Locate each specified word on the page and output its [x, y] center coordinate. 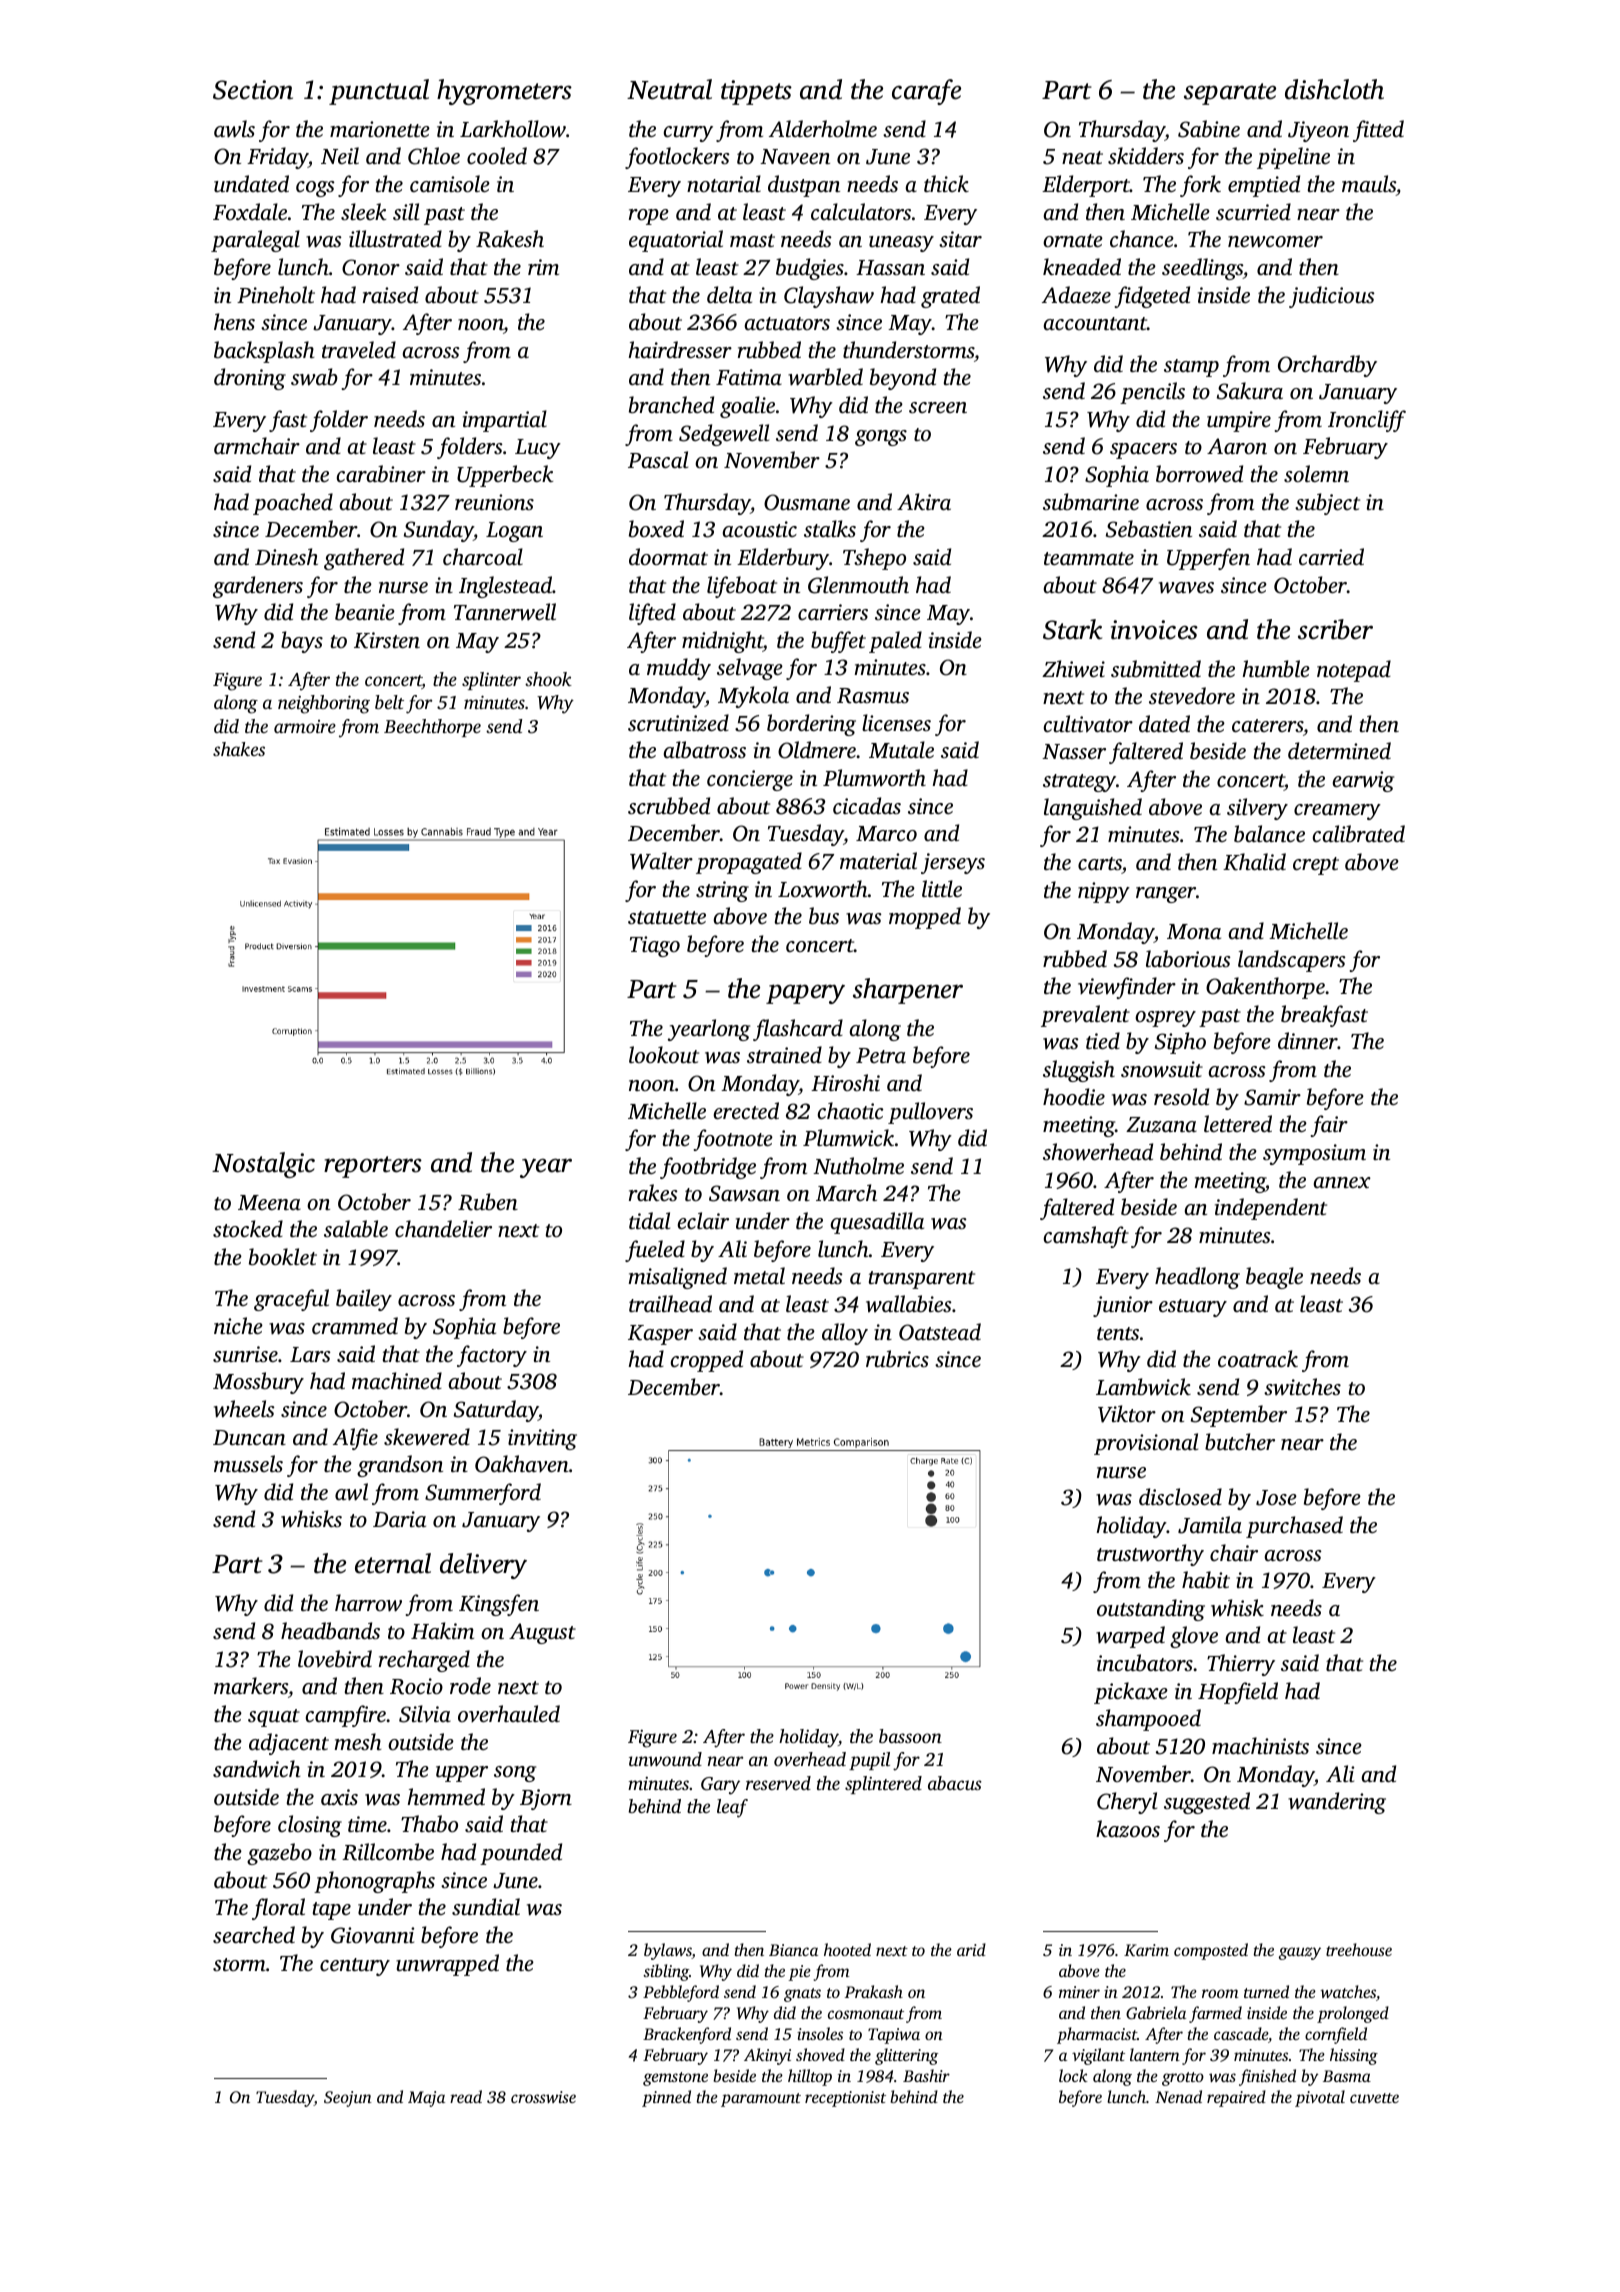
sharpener [908, 991]
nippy [1104, 892]
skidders [1146, 155]
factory [492, 1356]
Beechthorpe [432, 728]
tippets [756, 92]
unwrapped [447, 1965]
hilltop [810, 2077]
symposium [1314, 1154]
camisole [450, 183]
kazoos [1128, 1829]
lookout [664, 1054]
